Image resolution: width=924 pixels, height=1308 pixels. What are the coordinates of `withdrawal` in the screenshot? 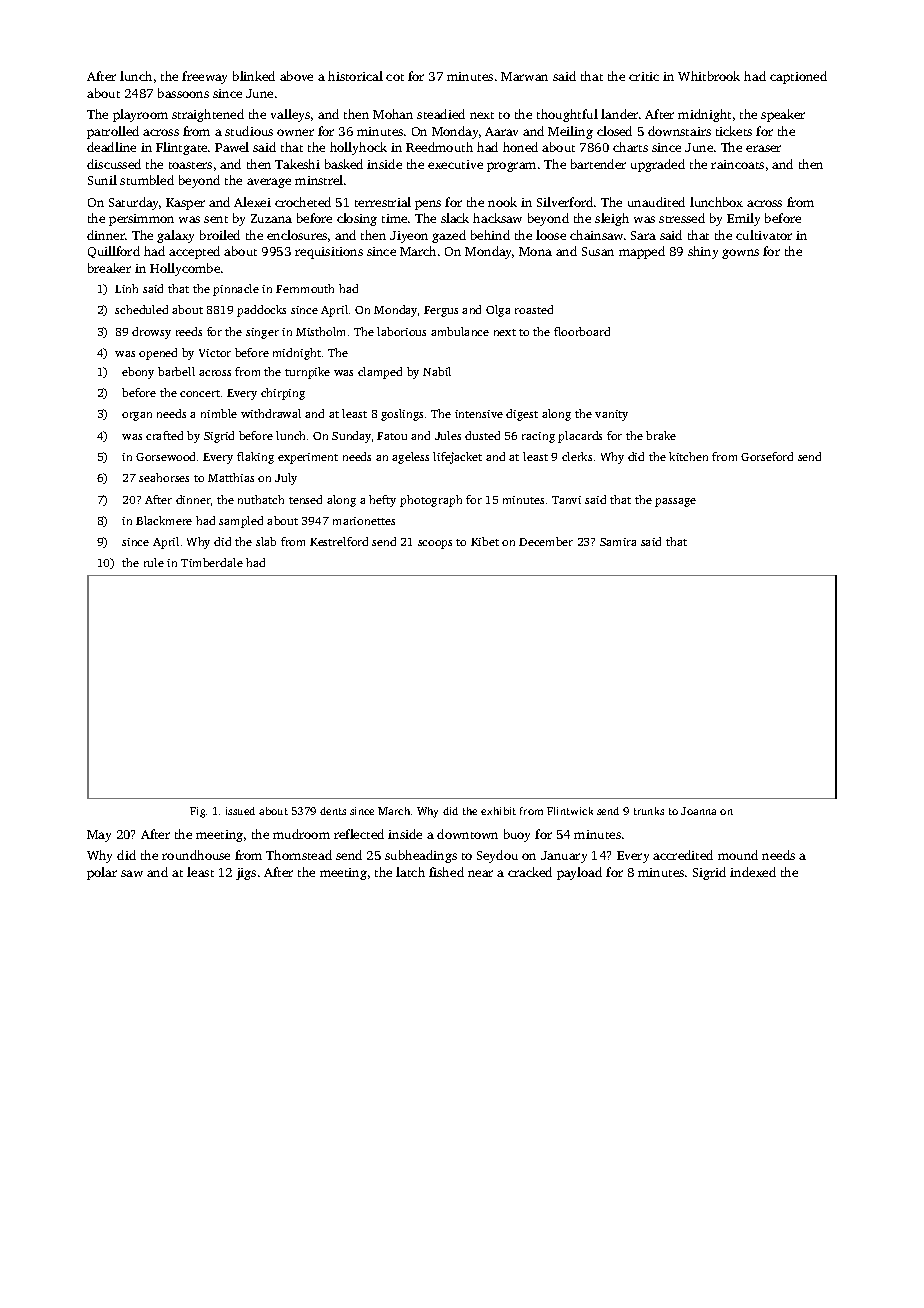 It's located at (271, 413).
